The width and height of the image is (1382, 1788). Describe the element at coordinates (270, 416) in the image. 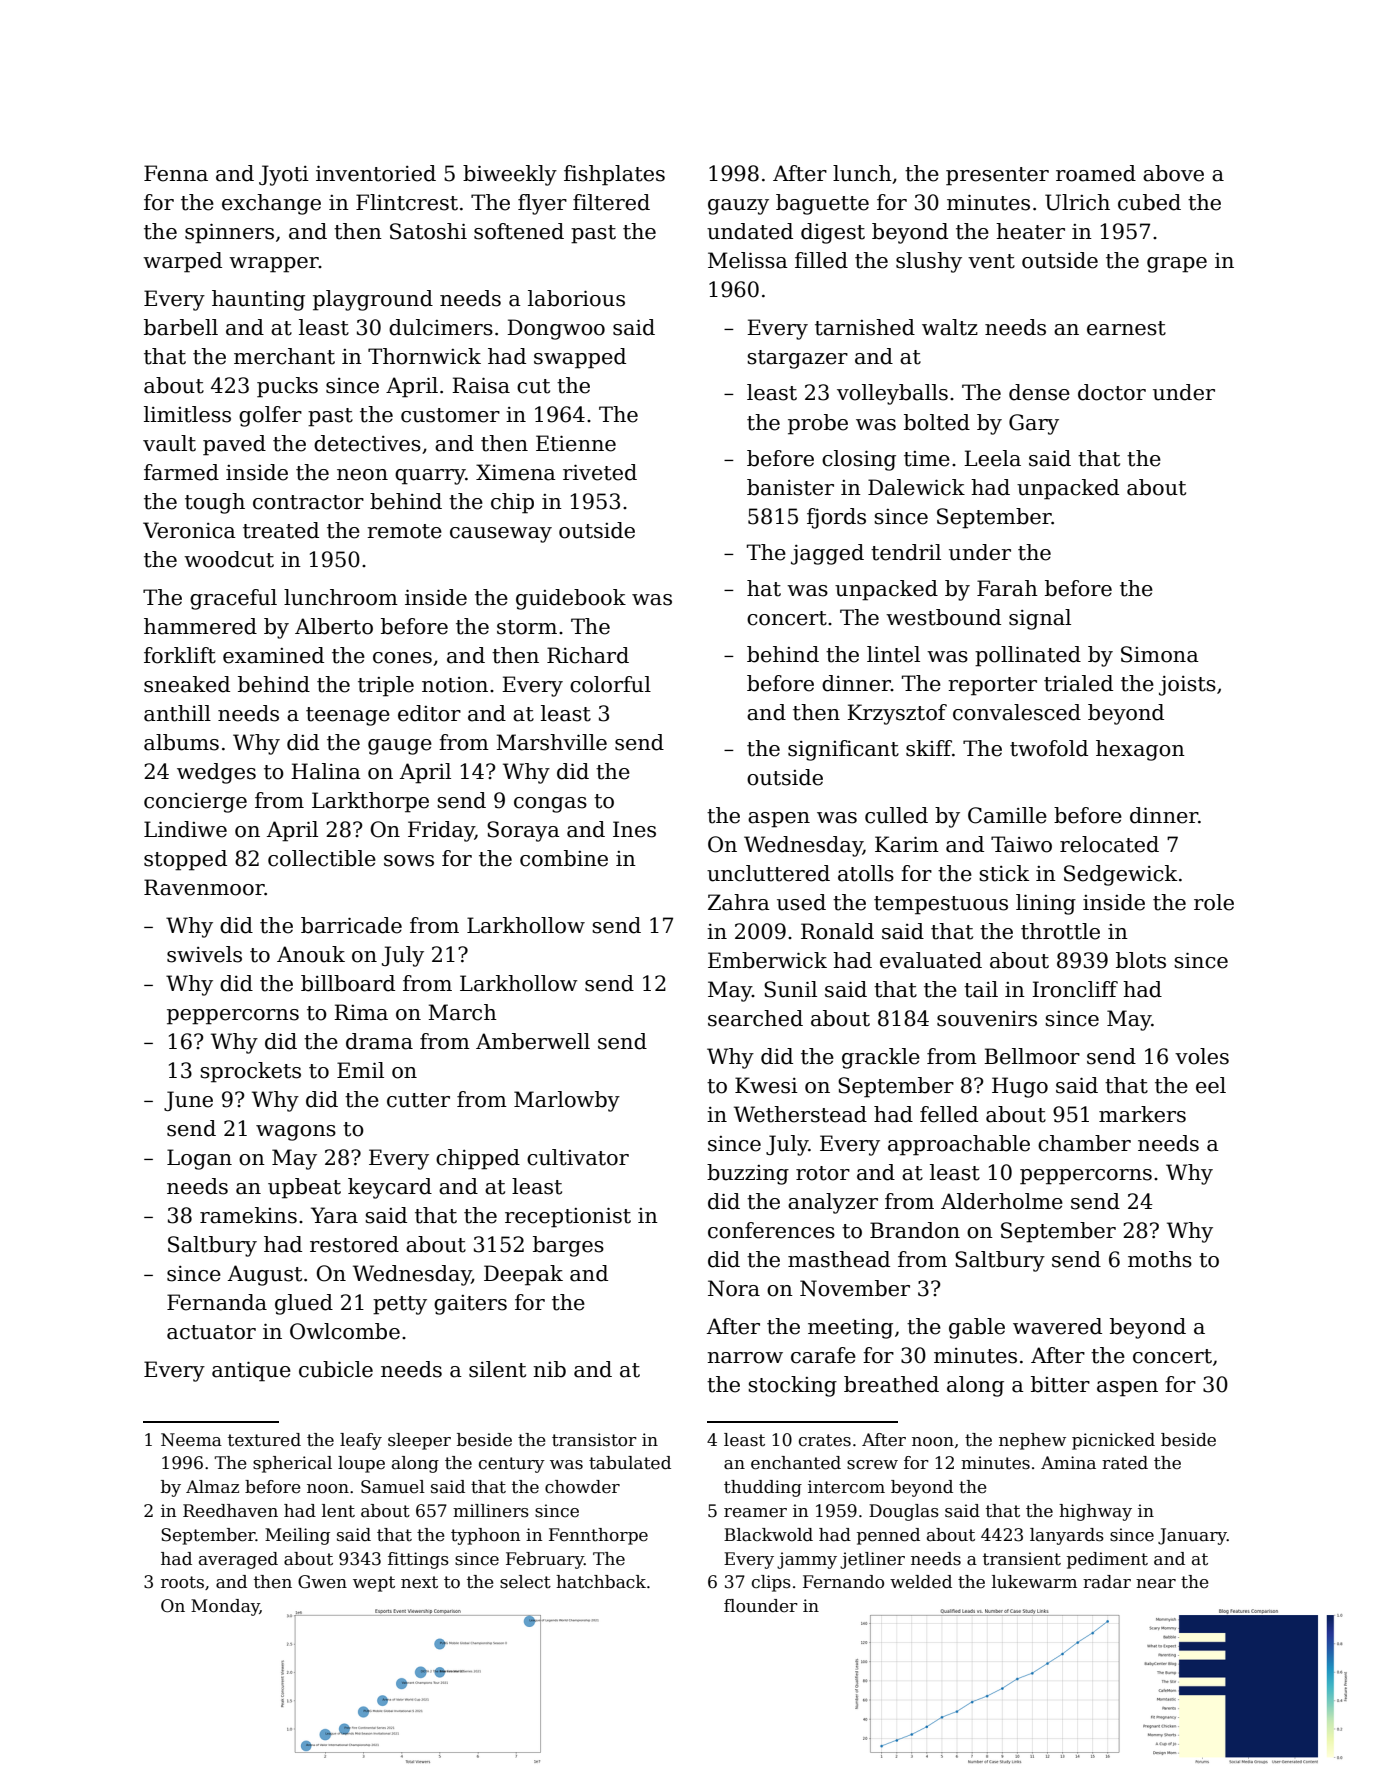

I see `golfer` at that location.
